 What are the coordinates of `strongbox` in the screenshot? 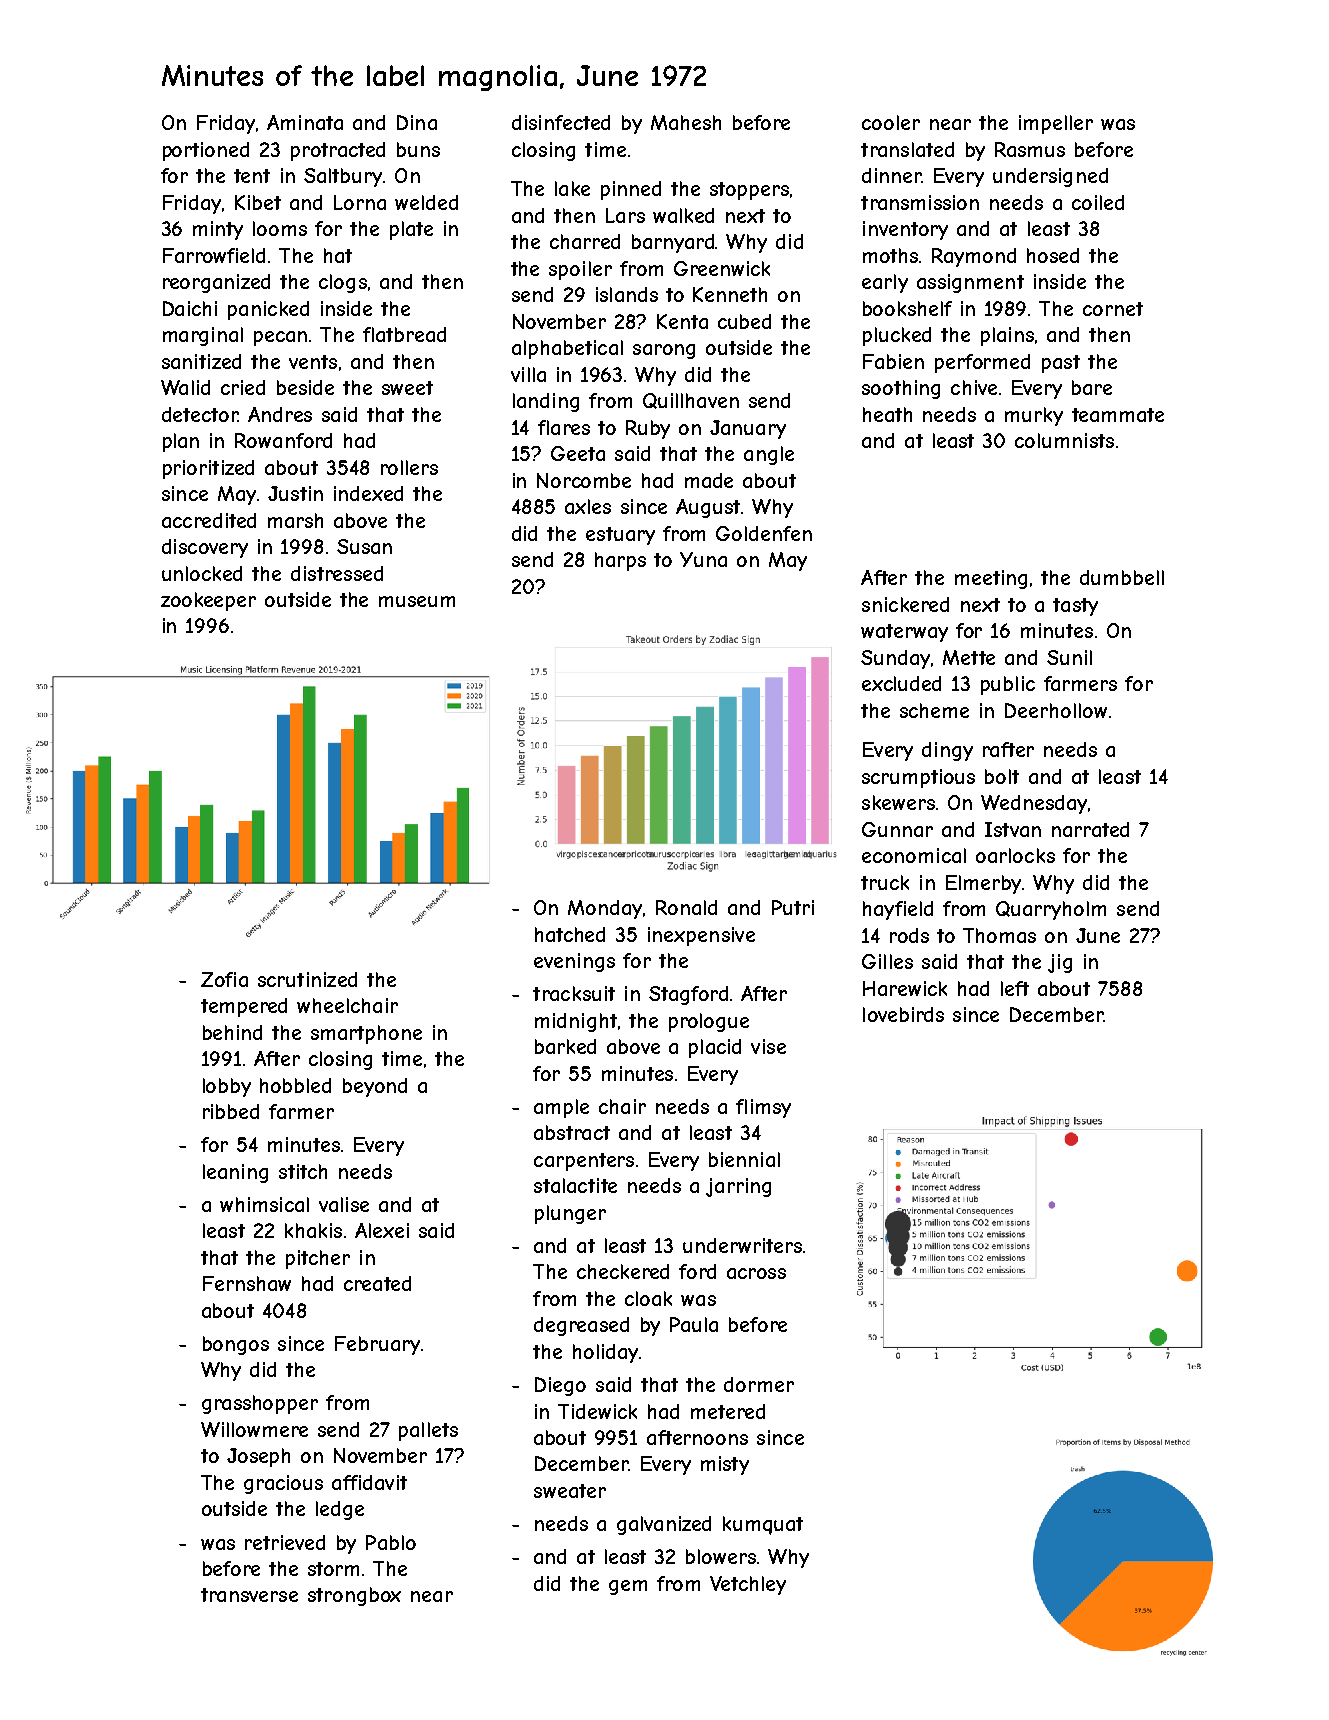 It's located at (354, 1596).
